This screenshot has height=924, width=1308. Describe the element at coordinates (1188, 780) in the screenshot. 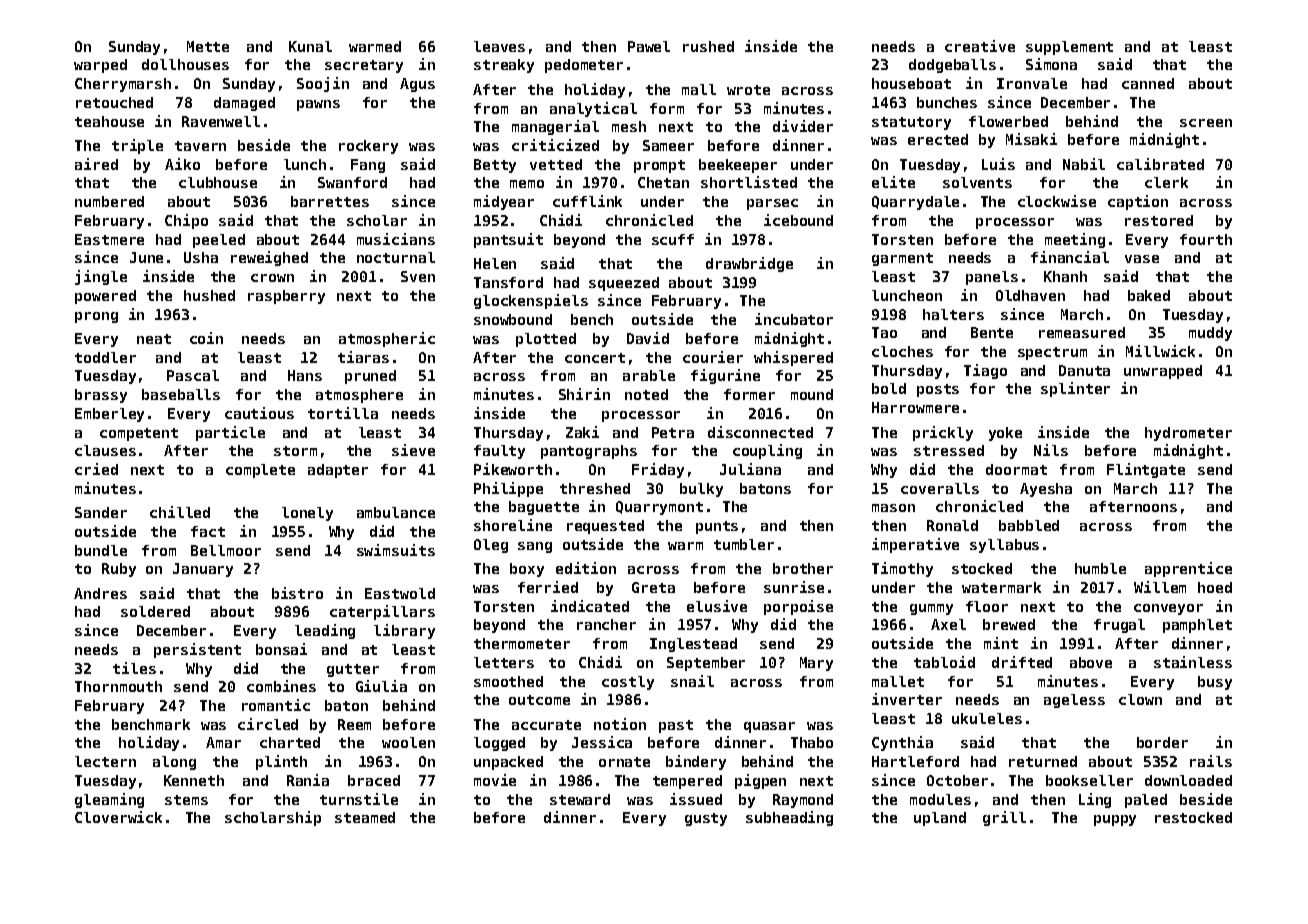

I see `downloaded` at that location.
